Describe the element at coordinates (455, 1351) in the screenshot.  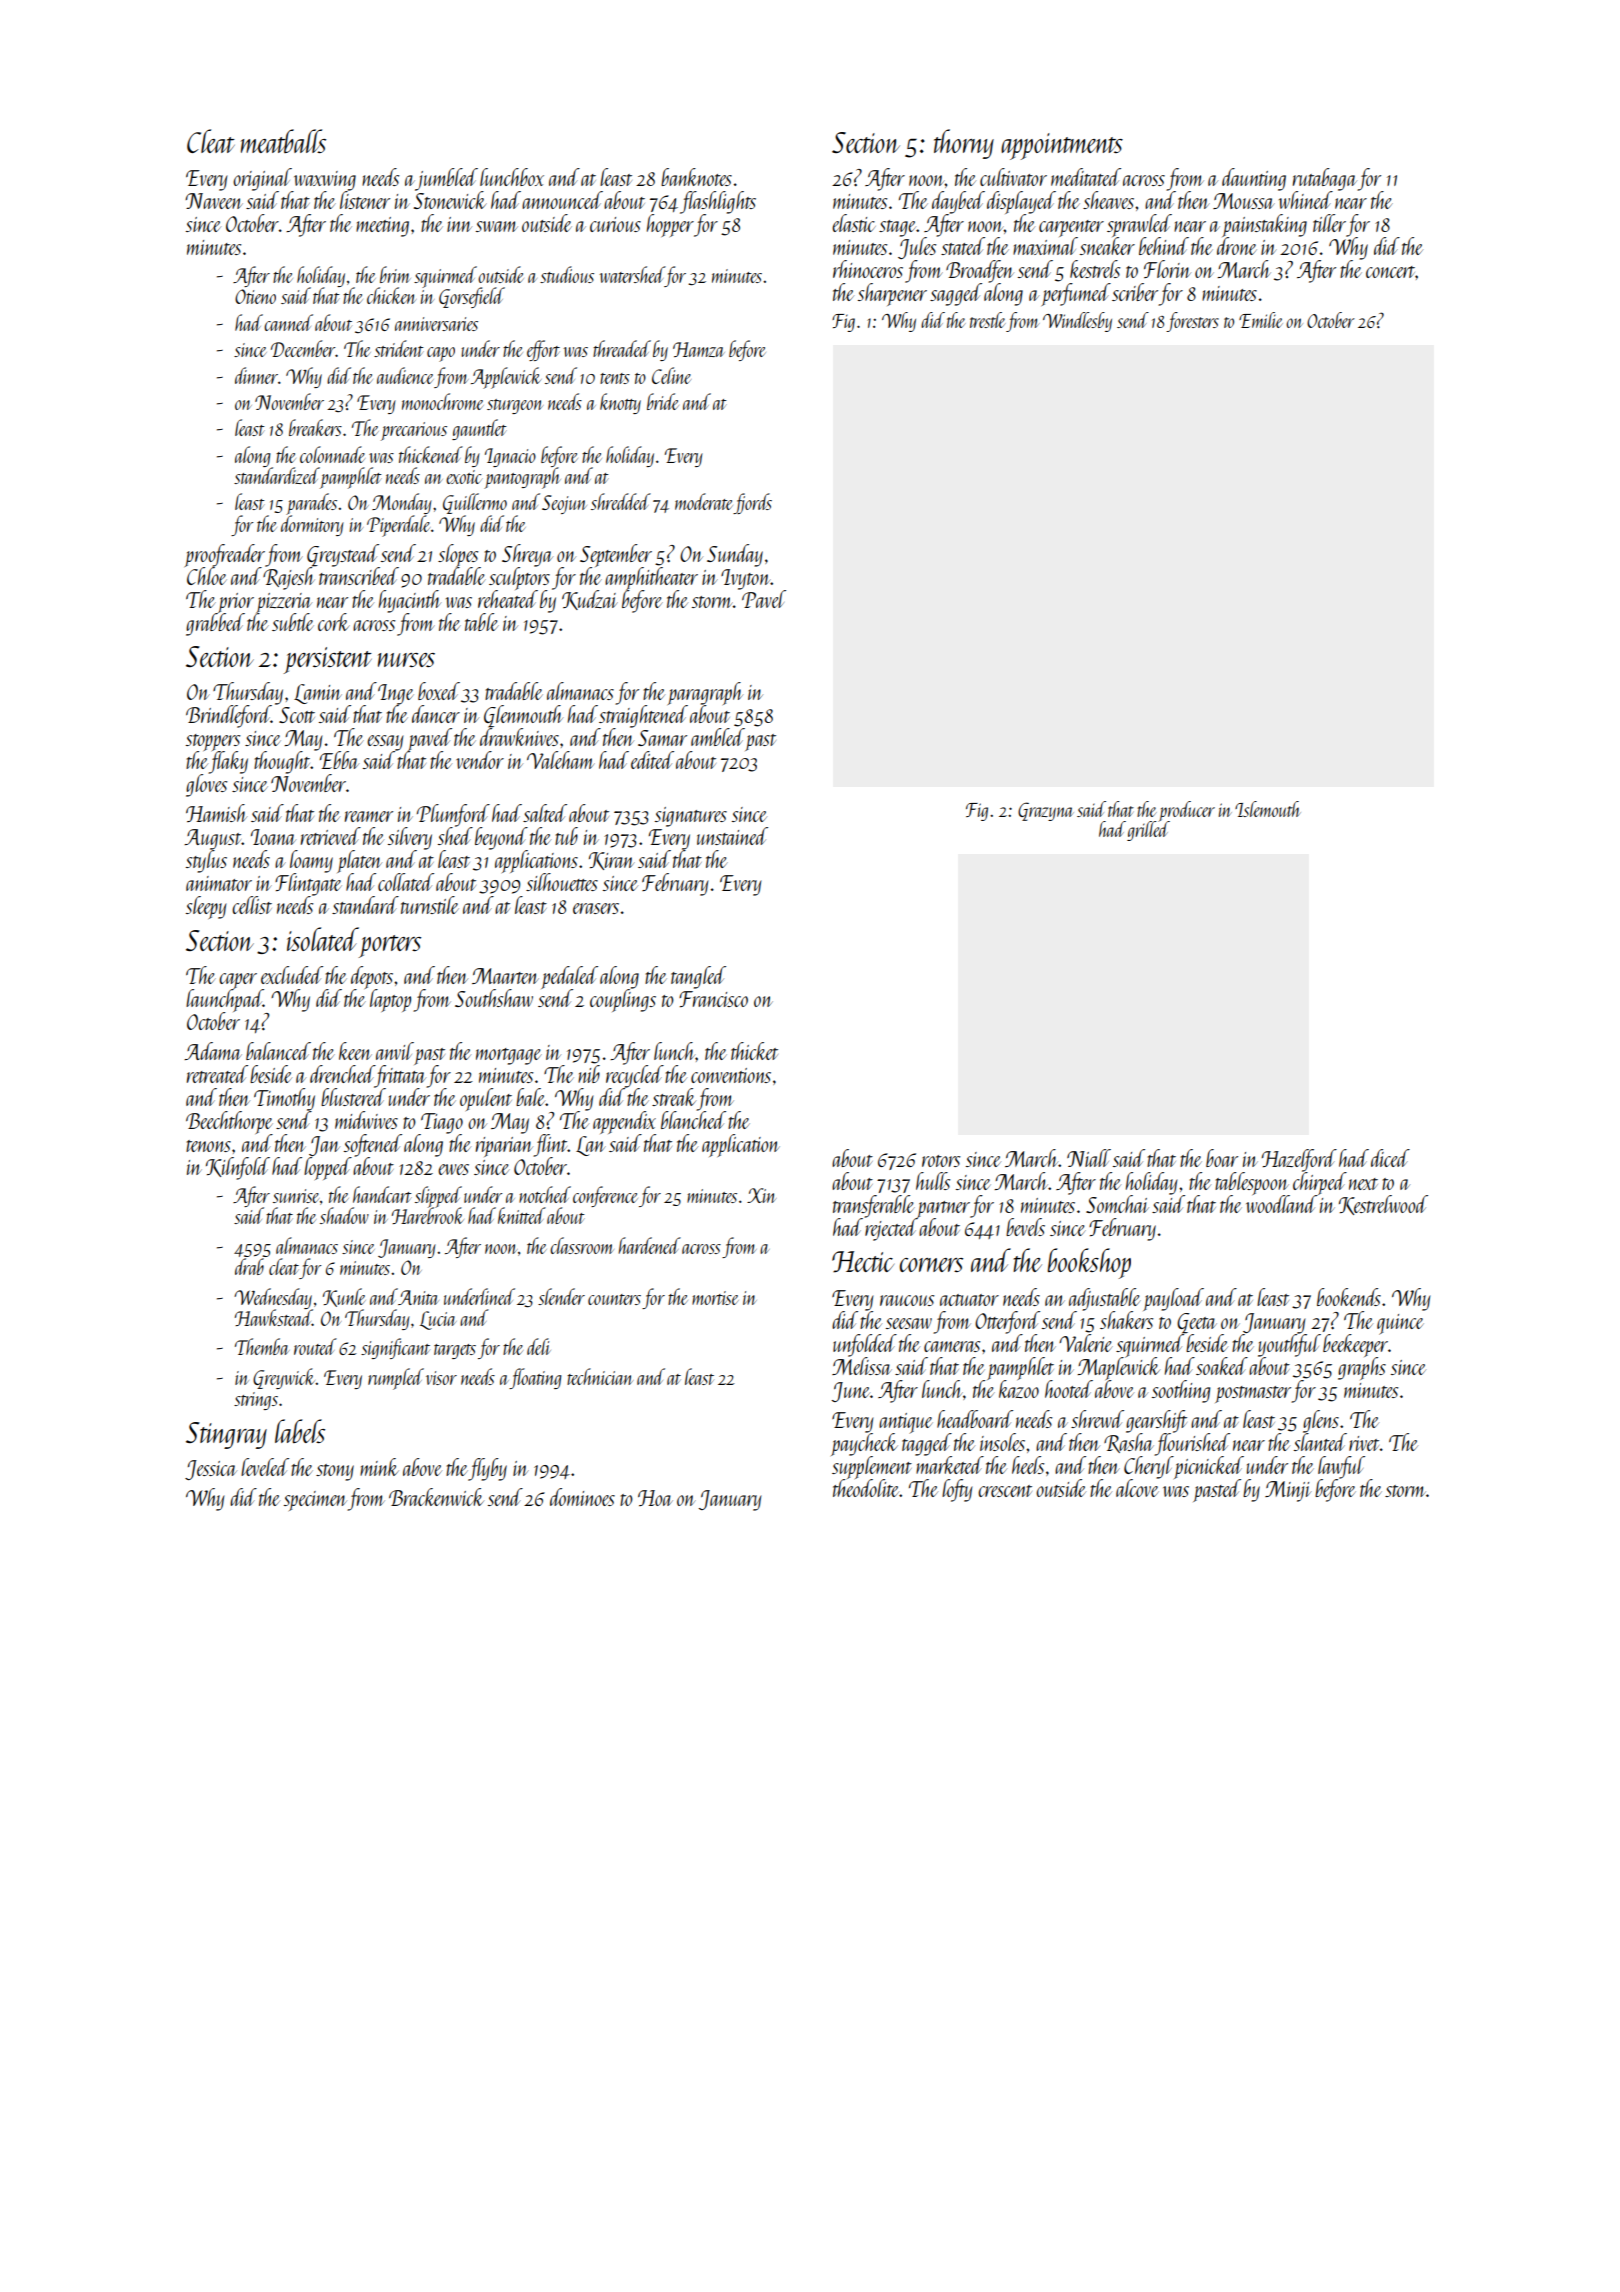
I see `targets` at that location.
